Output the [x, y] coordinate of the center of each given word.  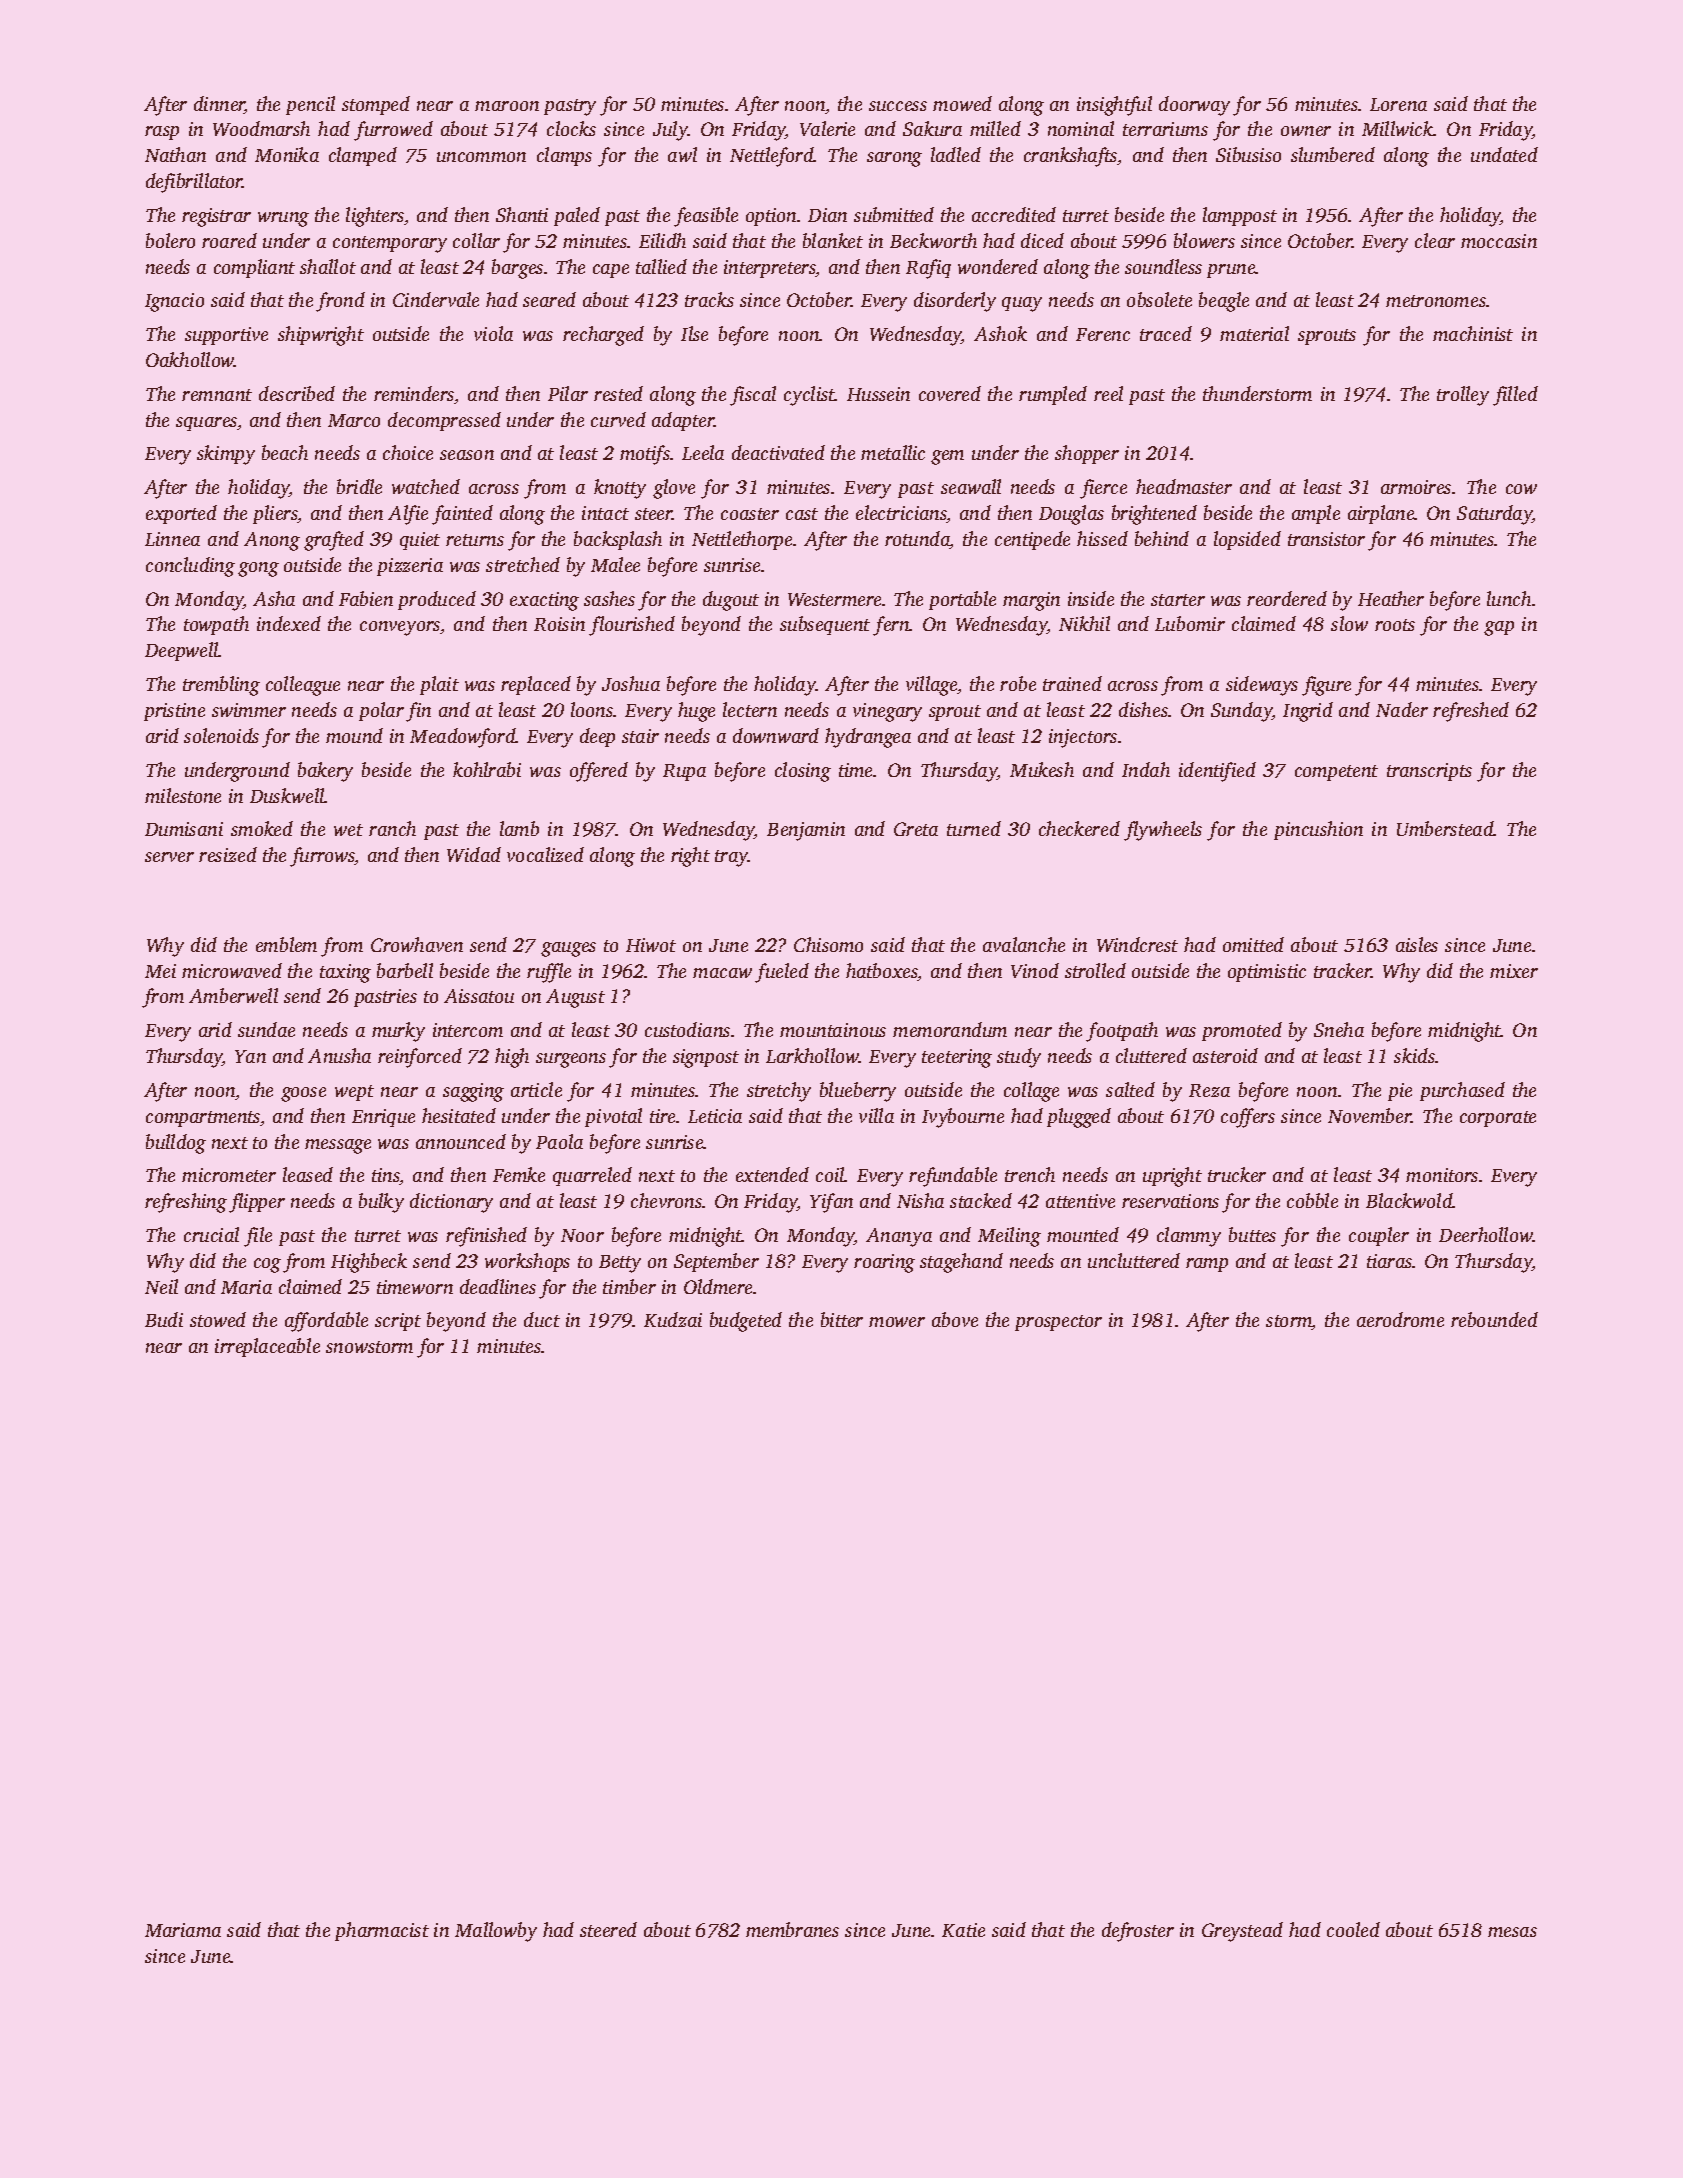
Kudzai [673, 1319]
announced [461, 1141]
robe [1018, 683]
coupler [1379, 1236]
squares [206, 424]
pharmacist [382, 1931]
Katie [963, 1930]
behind [1162, 538]
